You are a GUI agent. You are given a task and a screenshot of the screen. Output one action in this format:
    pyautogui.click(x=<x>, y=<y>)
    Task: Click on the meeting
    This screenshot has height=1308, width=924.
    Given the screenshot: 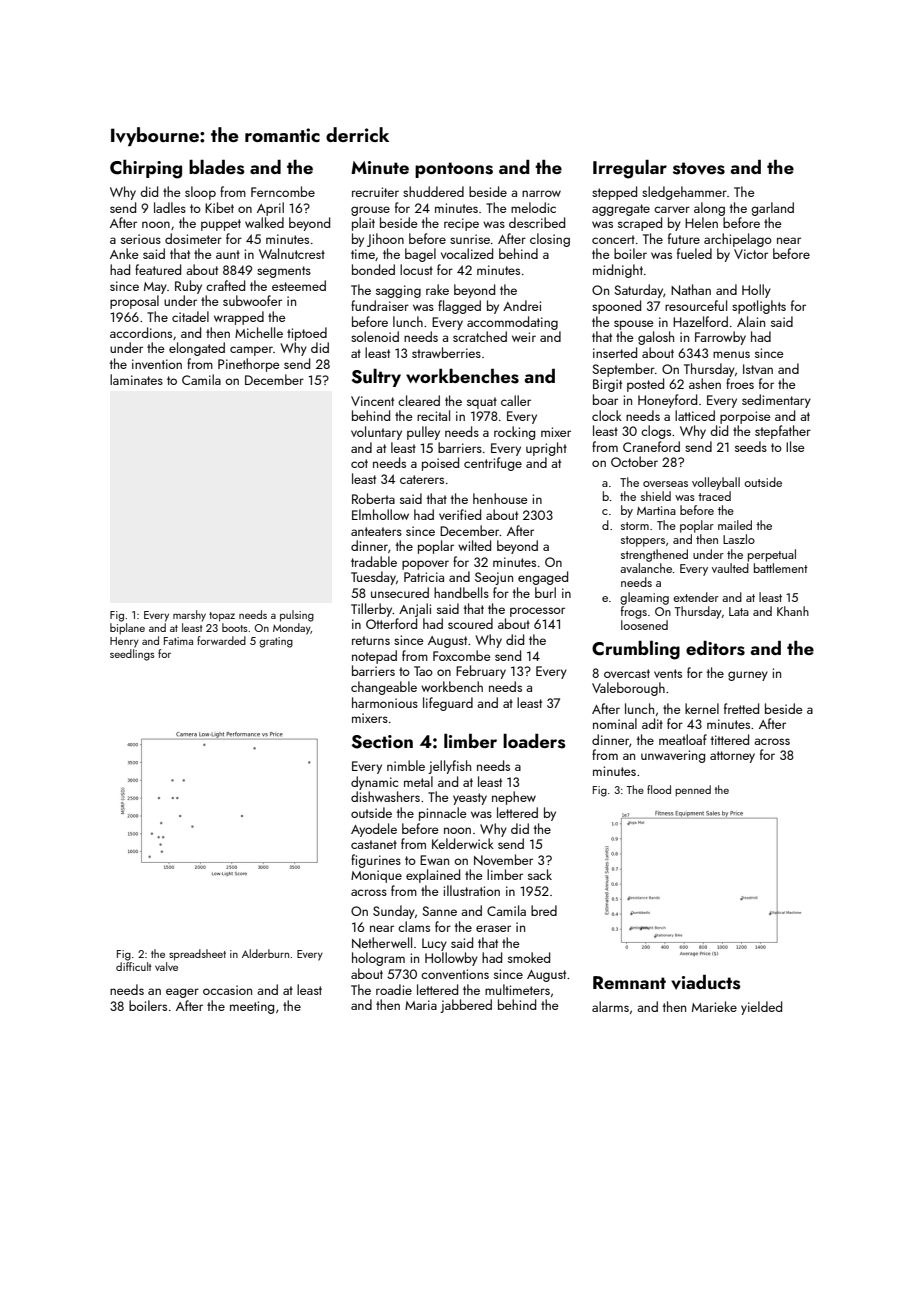 What is the action you would take?
    pyautogui.click(x=252, y=1007)
